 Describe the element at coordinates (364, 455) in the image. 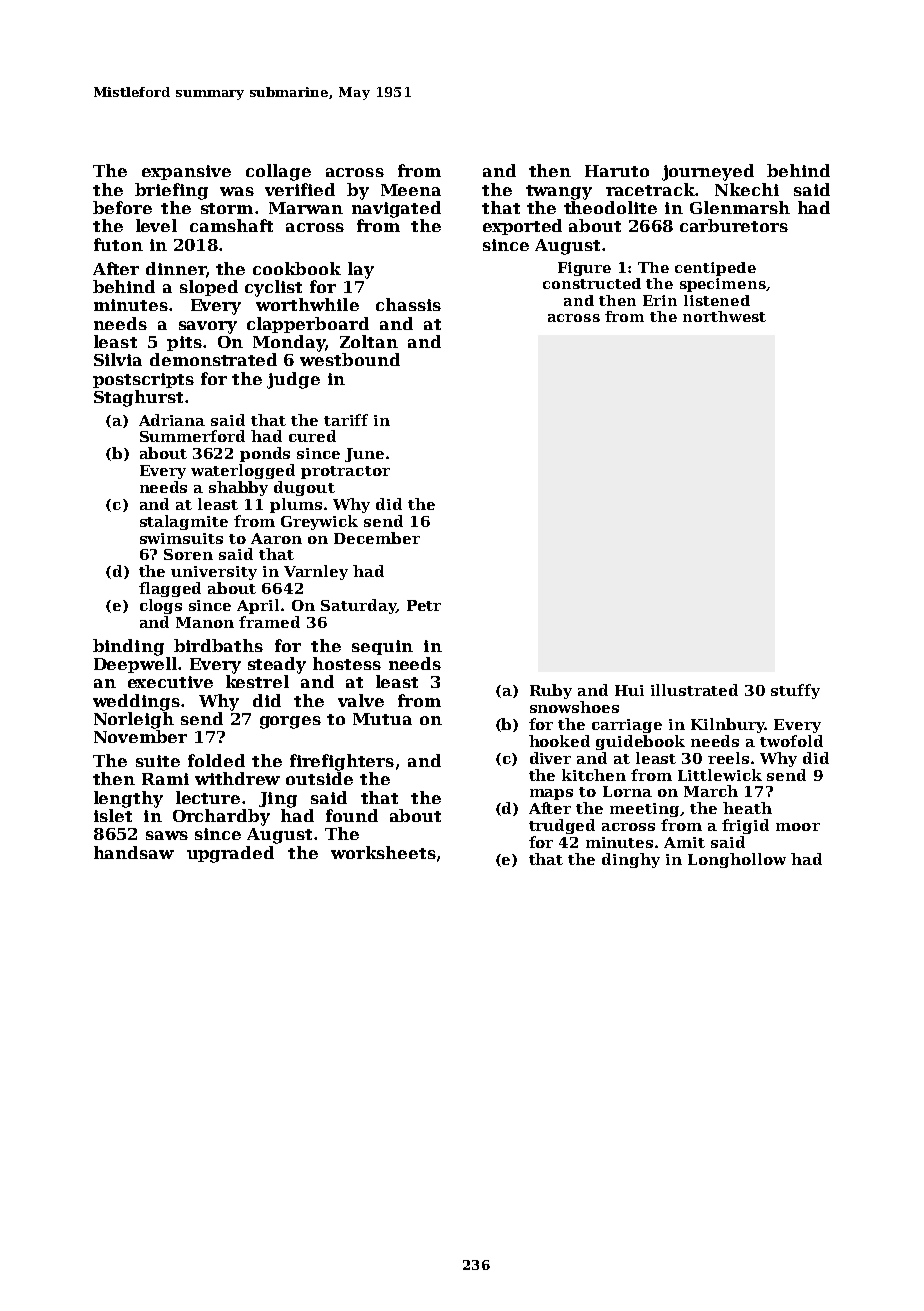

I see `June` at that location.
